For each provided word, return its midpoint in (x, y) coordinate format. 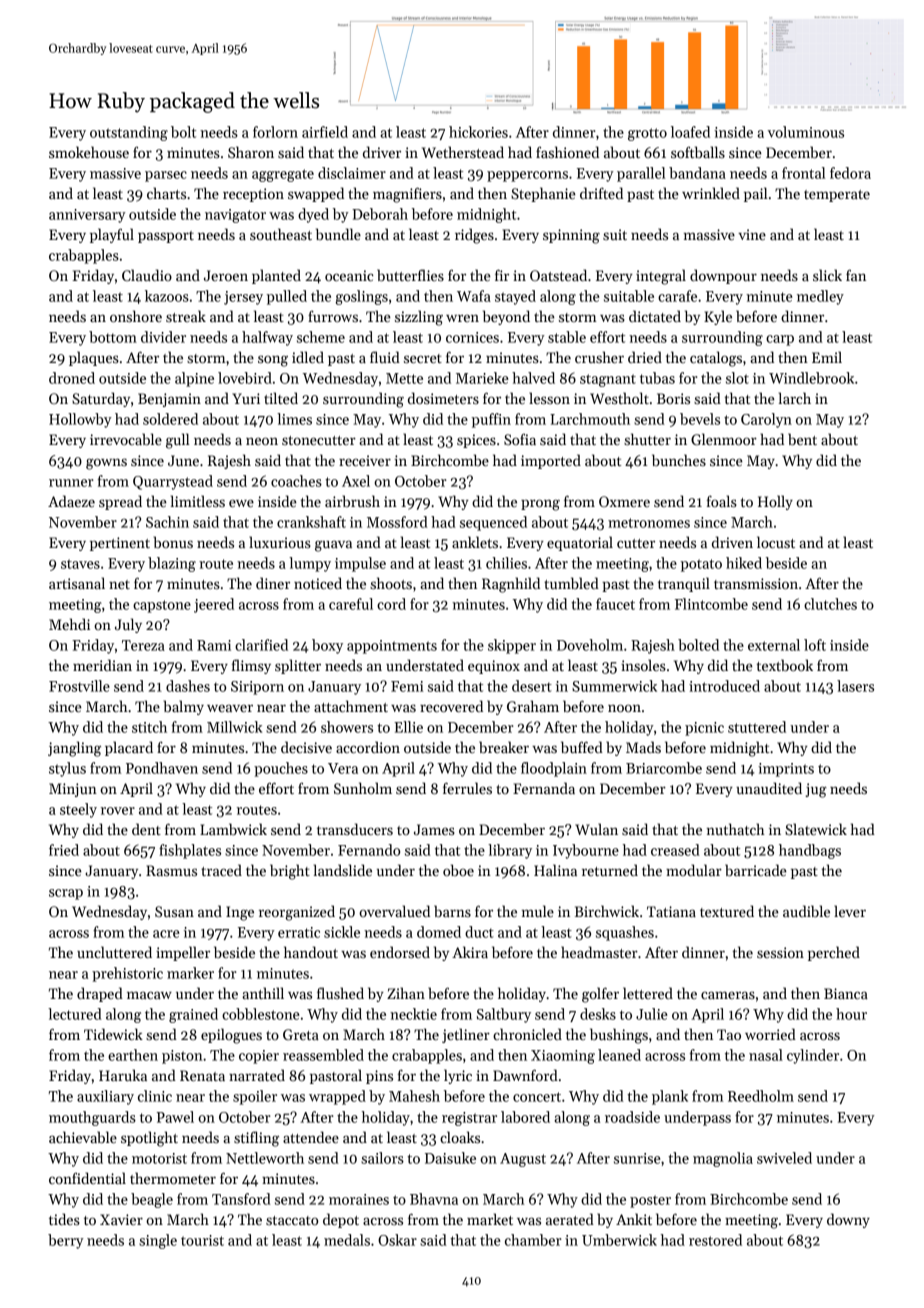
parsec (166, 176)
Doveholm (590, 645)
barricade (756, 870)
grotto (647, 134)
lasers (855, 686)
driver (382, 152)
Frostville (79, 686)
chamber (533, 1240)
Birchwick (607, 911)
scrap (66, 894)
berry (66, 1241)
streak (186, 316)
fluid (385, 357)
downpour (723, 276)
